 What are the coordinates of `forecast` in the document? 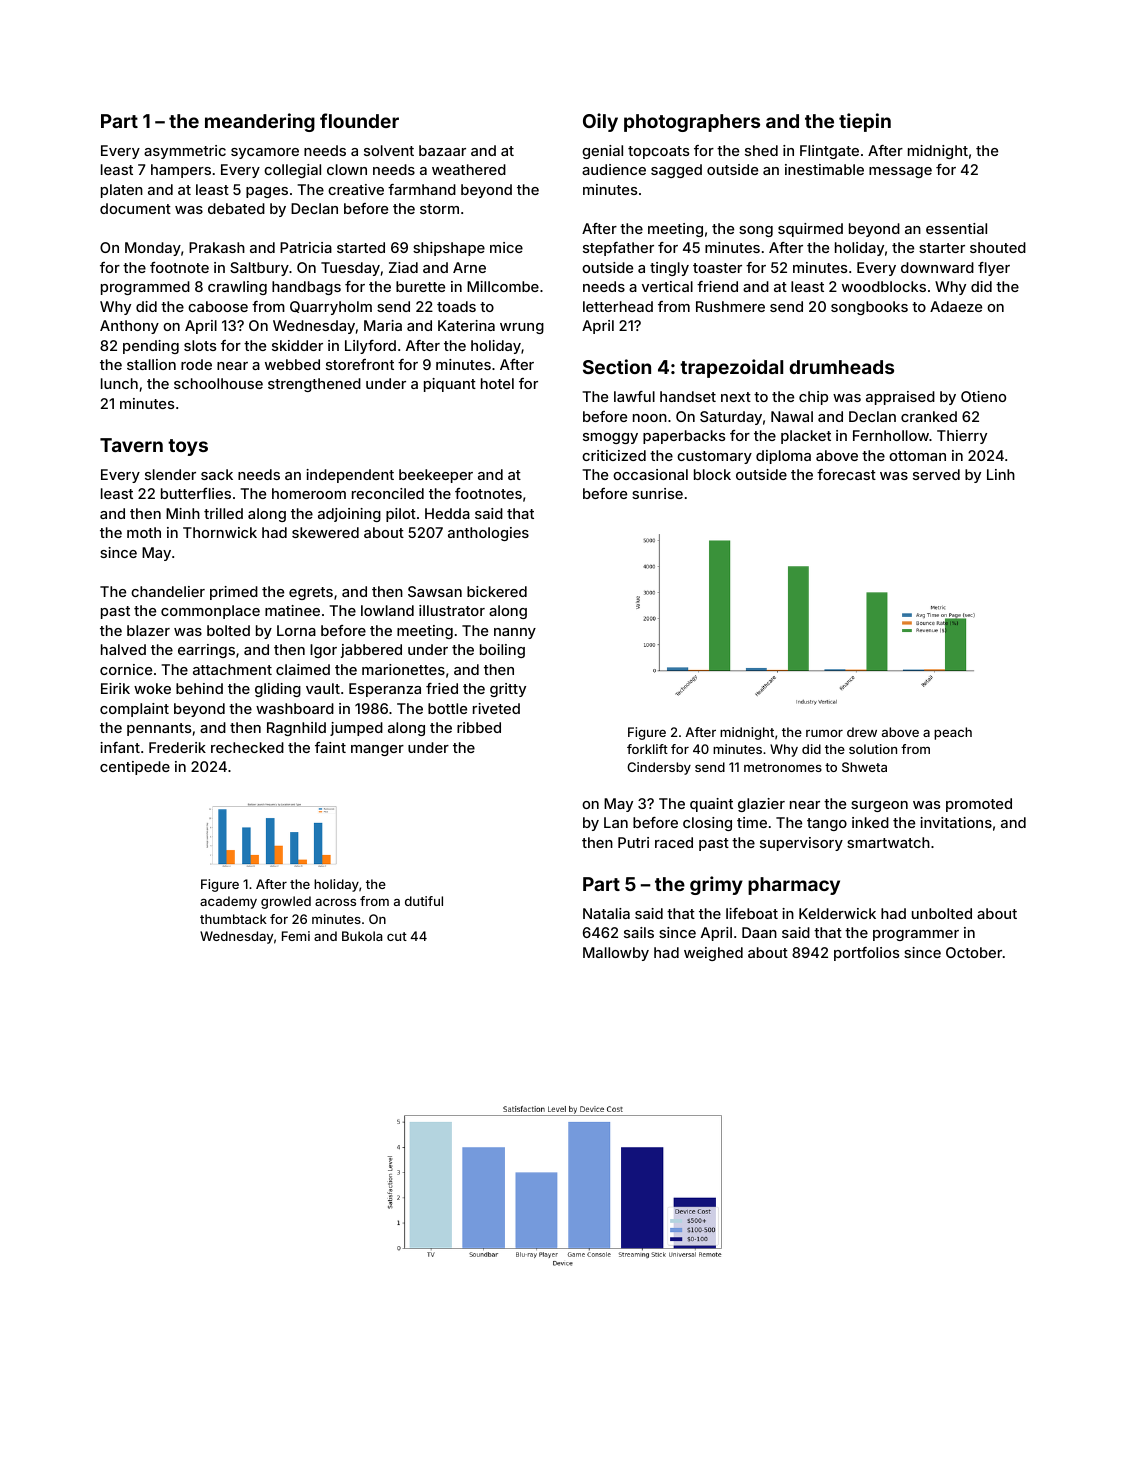 It's located at (846, 474).
